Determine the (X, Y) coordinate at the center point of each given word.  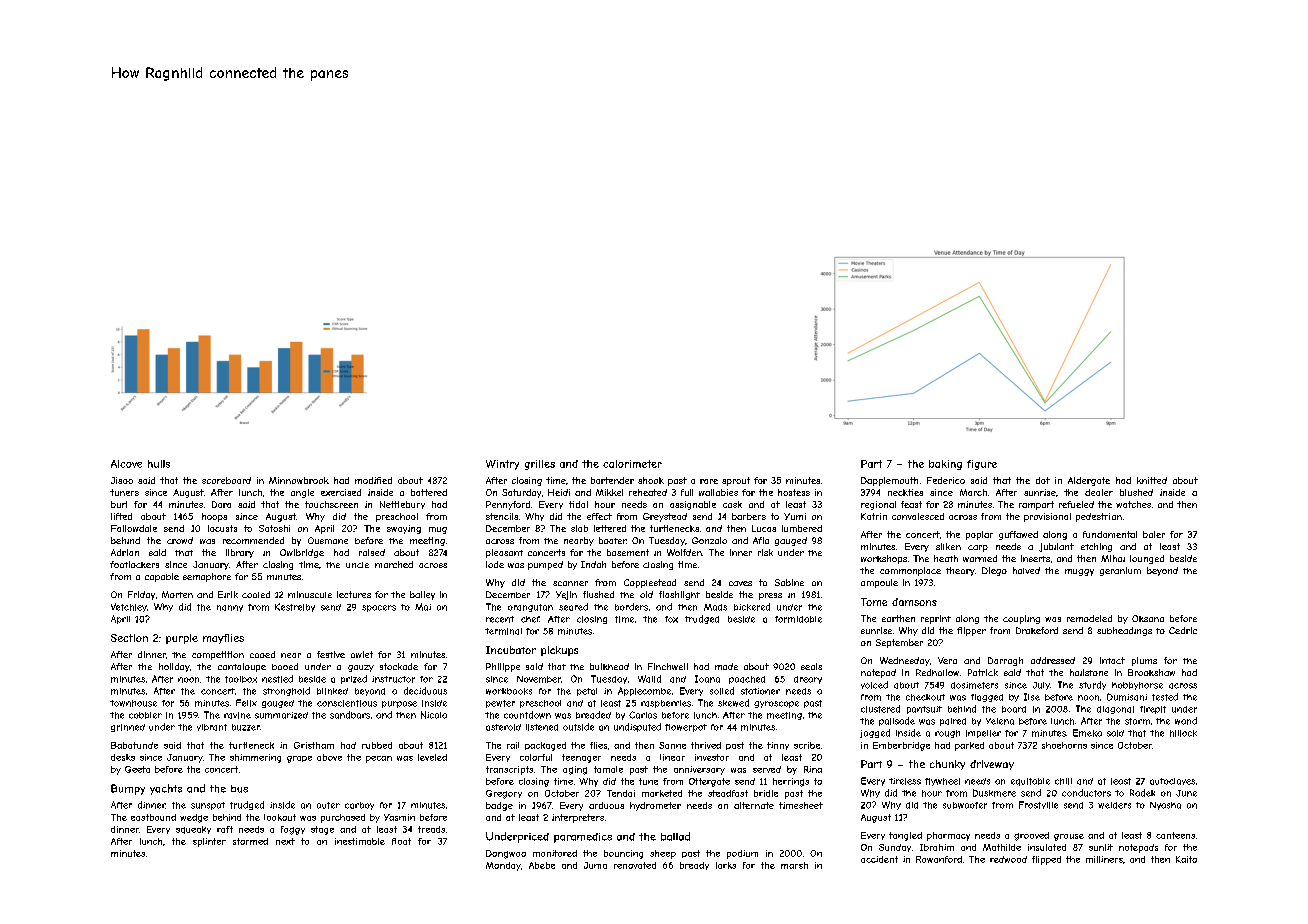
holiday (174, 667)
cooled (256, 594)
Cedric (1183, 630)
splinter (209, 842)
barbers (749, 516)
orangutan (530, 608)
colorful (536, 757)
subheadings (1124, 631)
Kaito (1186, 859)
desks (123, 757)
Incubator (511, 650)
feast (911, 504)
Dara (221, 504)
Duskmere (994, 793)
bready (694, 866)
